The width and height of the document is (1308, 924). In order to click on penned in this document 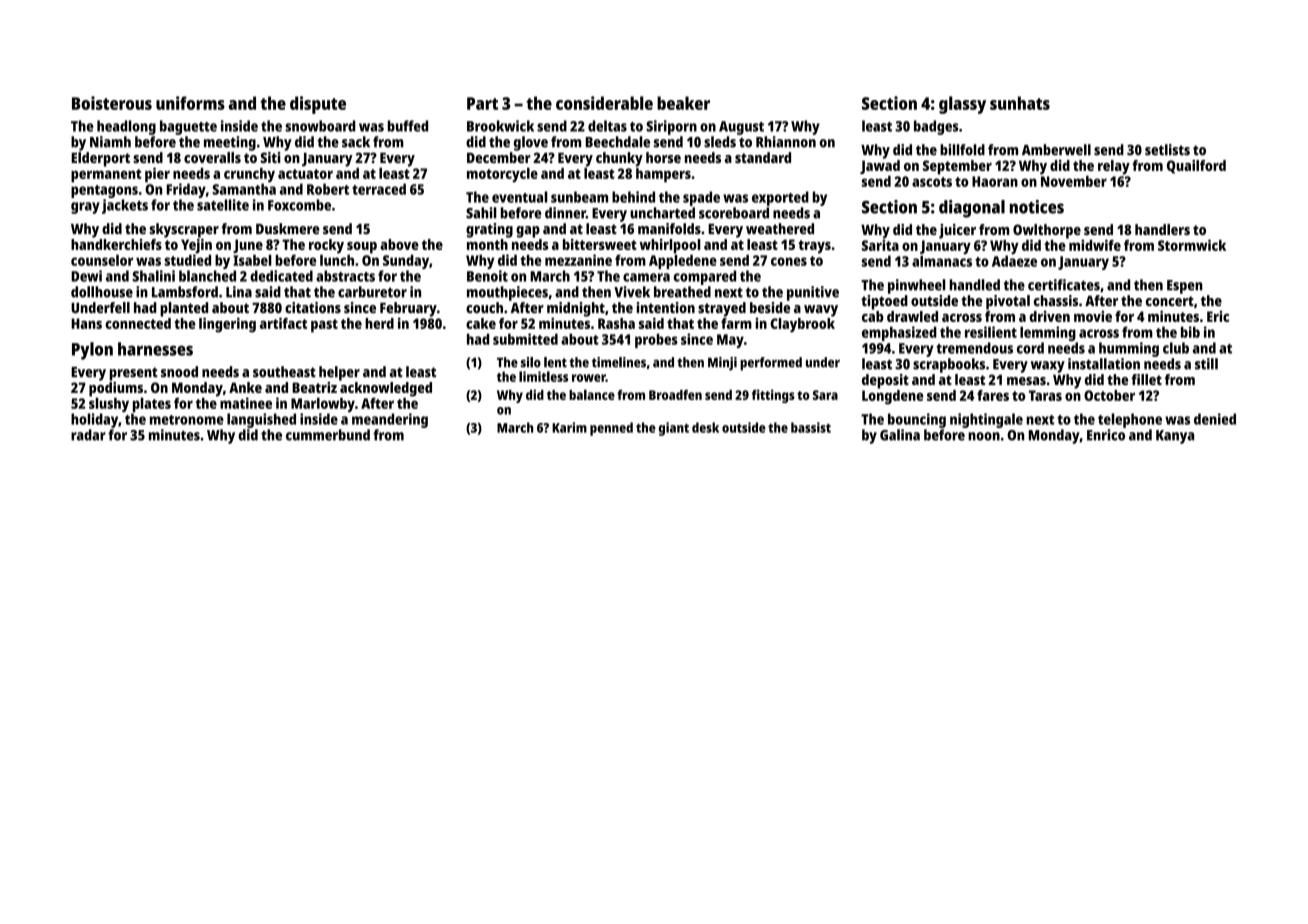, I will do `click(611, 429)`.
